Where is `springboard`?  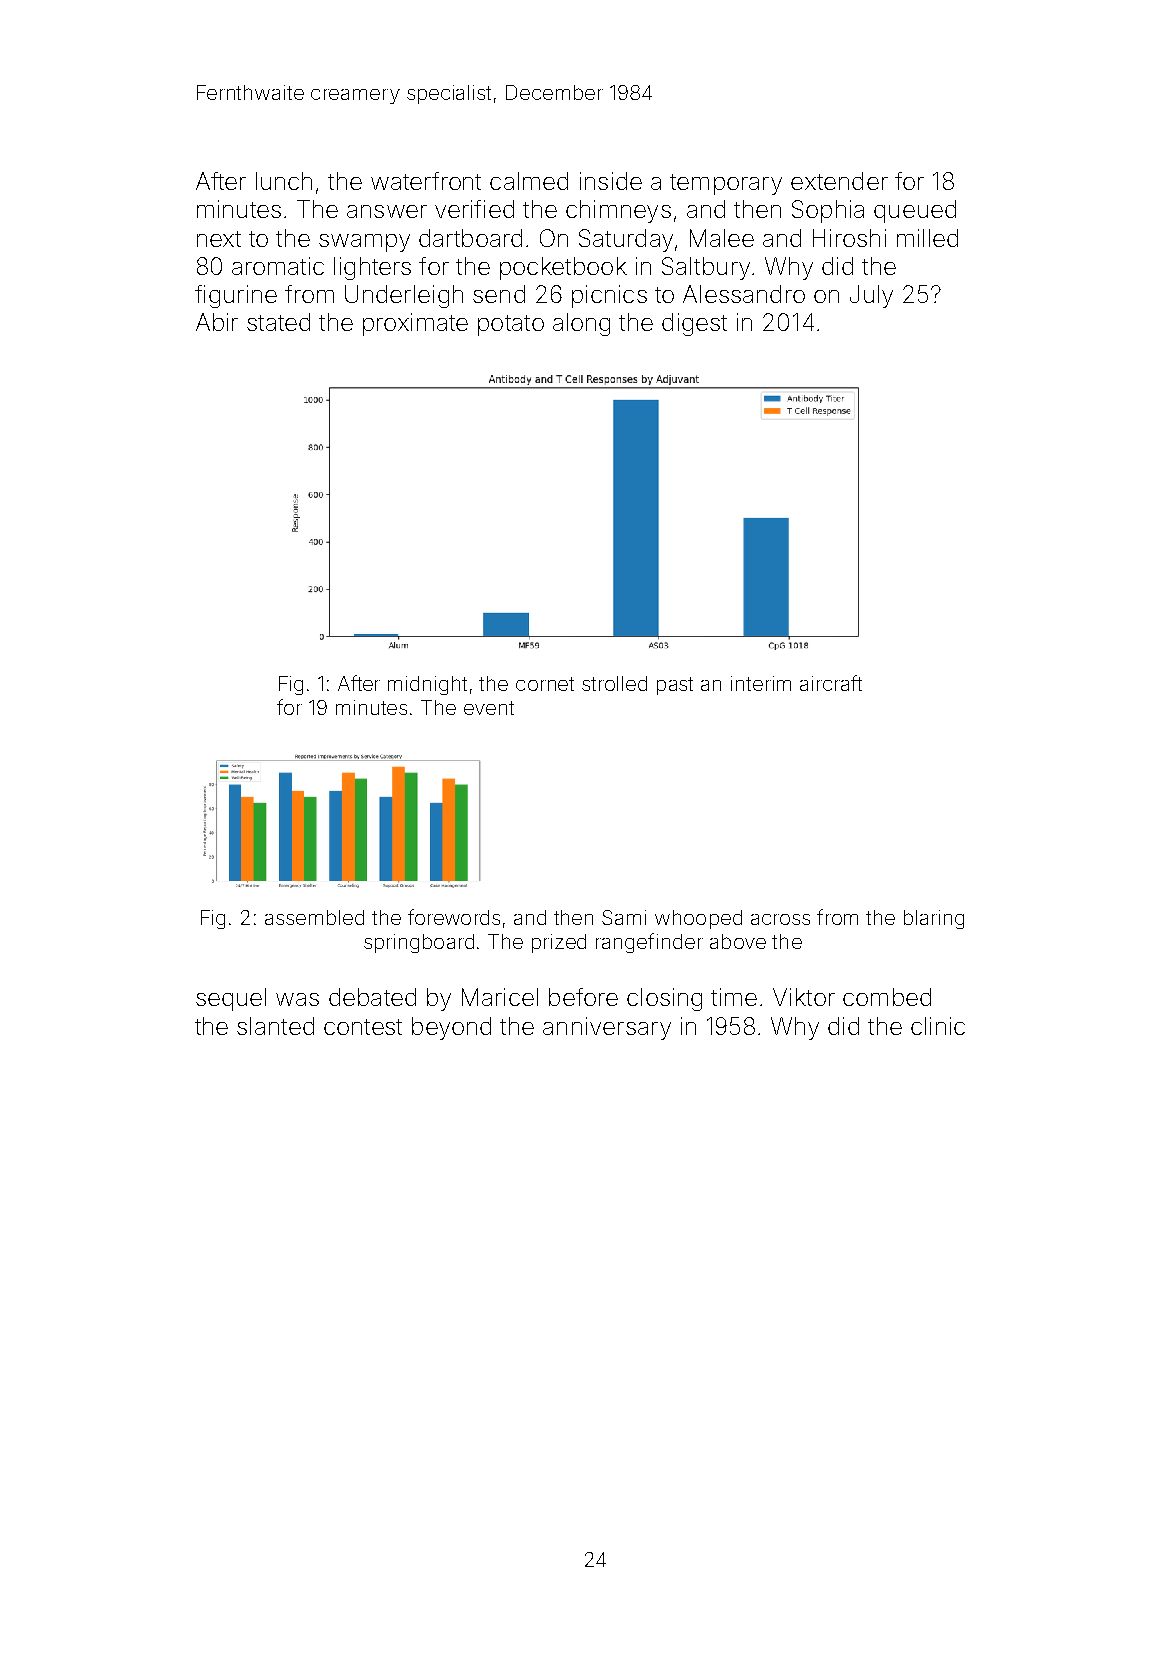
springboard is located at coordinates (419, 943).
